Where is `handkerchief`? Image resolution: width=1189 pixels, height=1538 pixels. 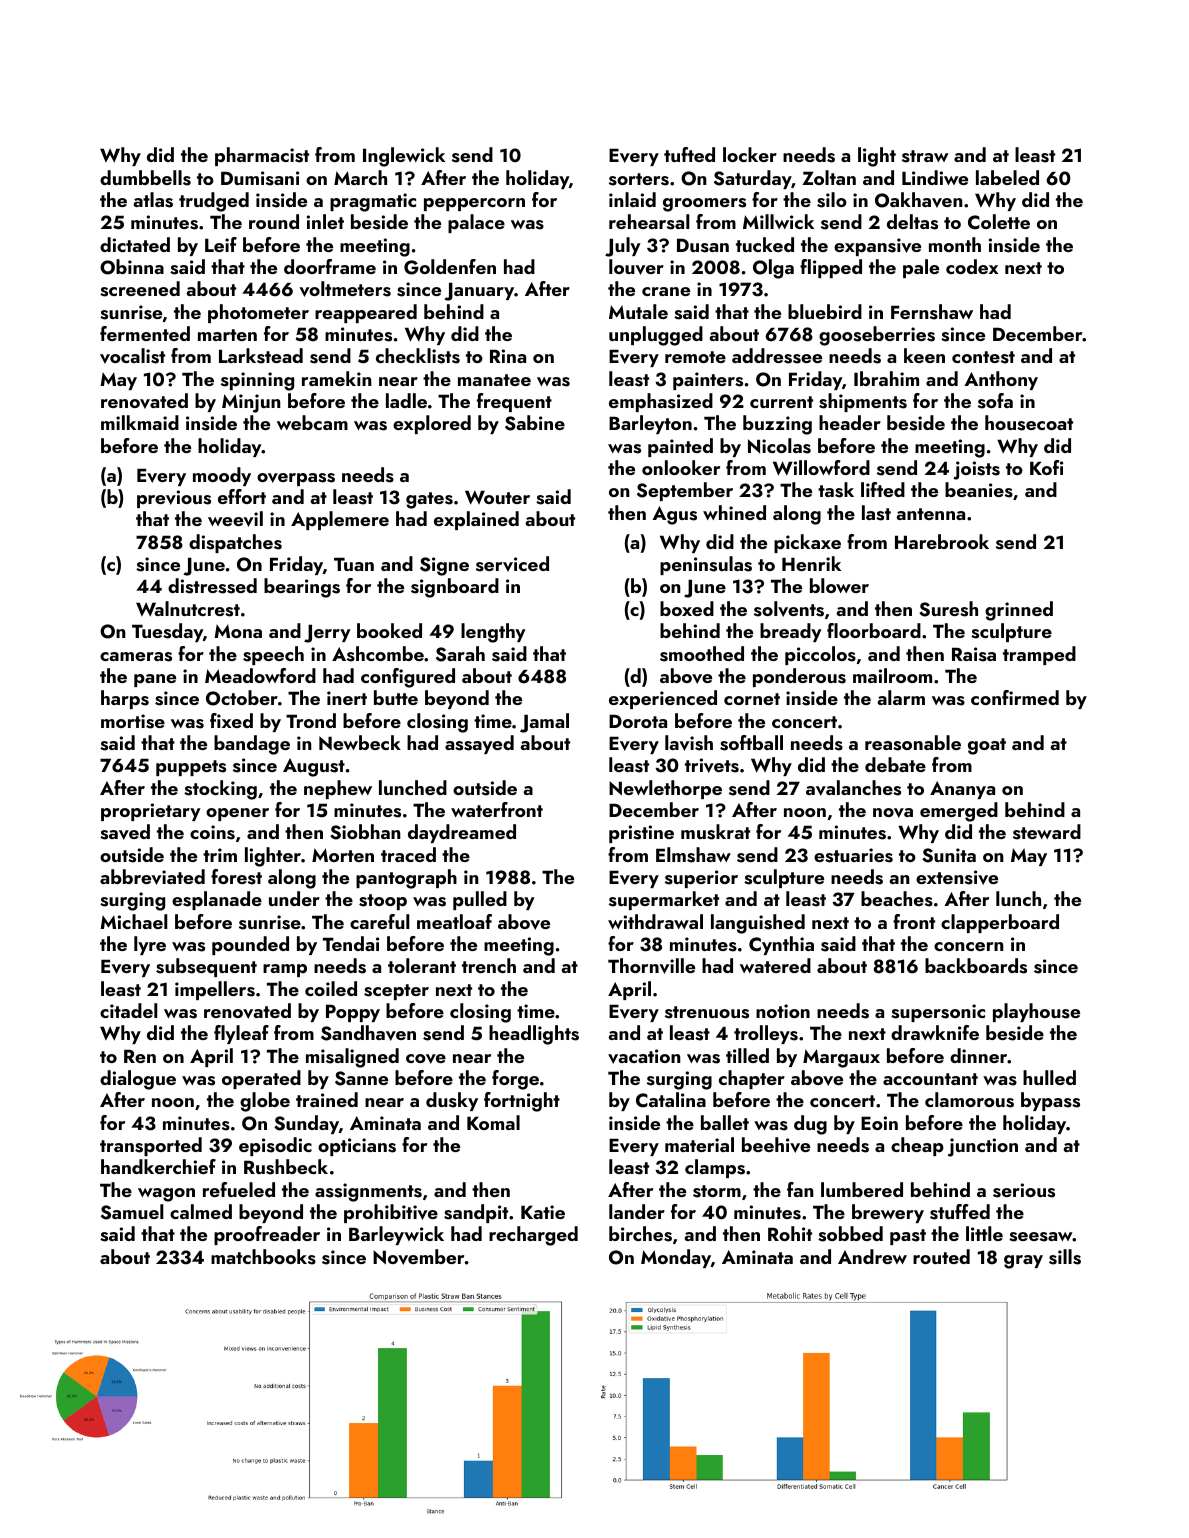
handkerchief is located at coordinates (158, 1166).
